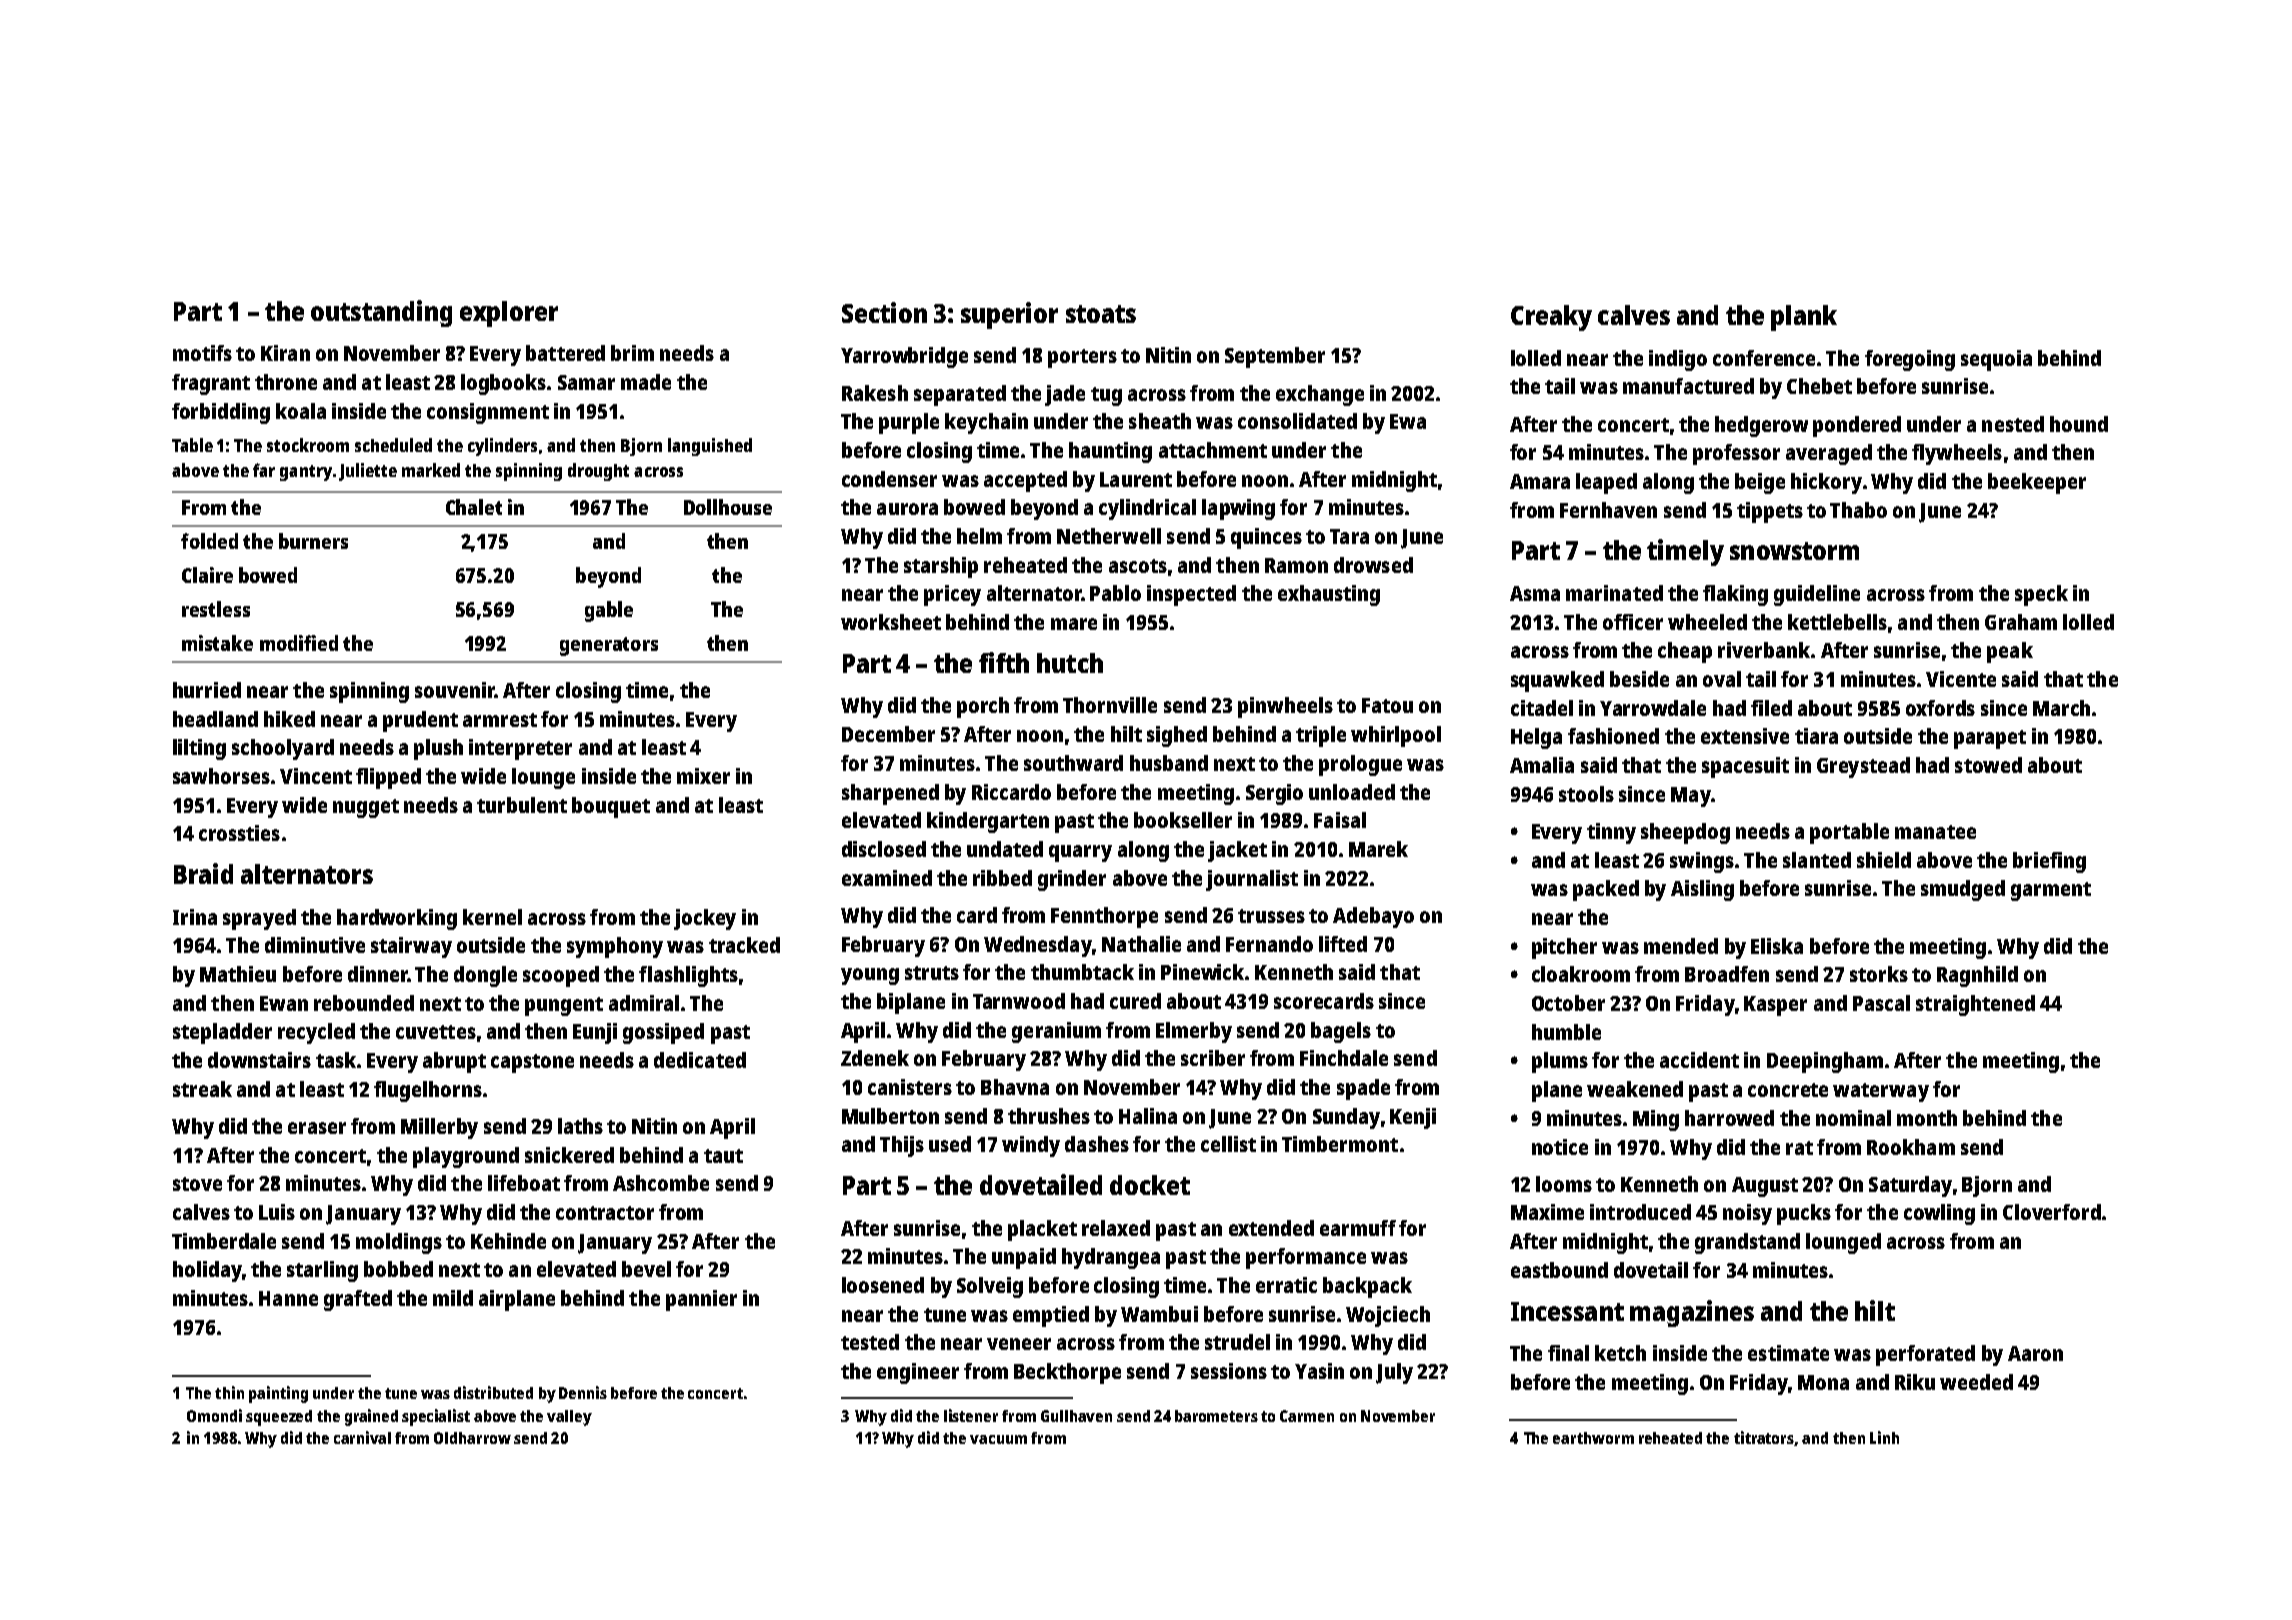 The height and width of the screenshot is (1620, 2292). I want to click on outstanding, so click(381, 313).
